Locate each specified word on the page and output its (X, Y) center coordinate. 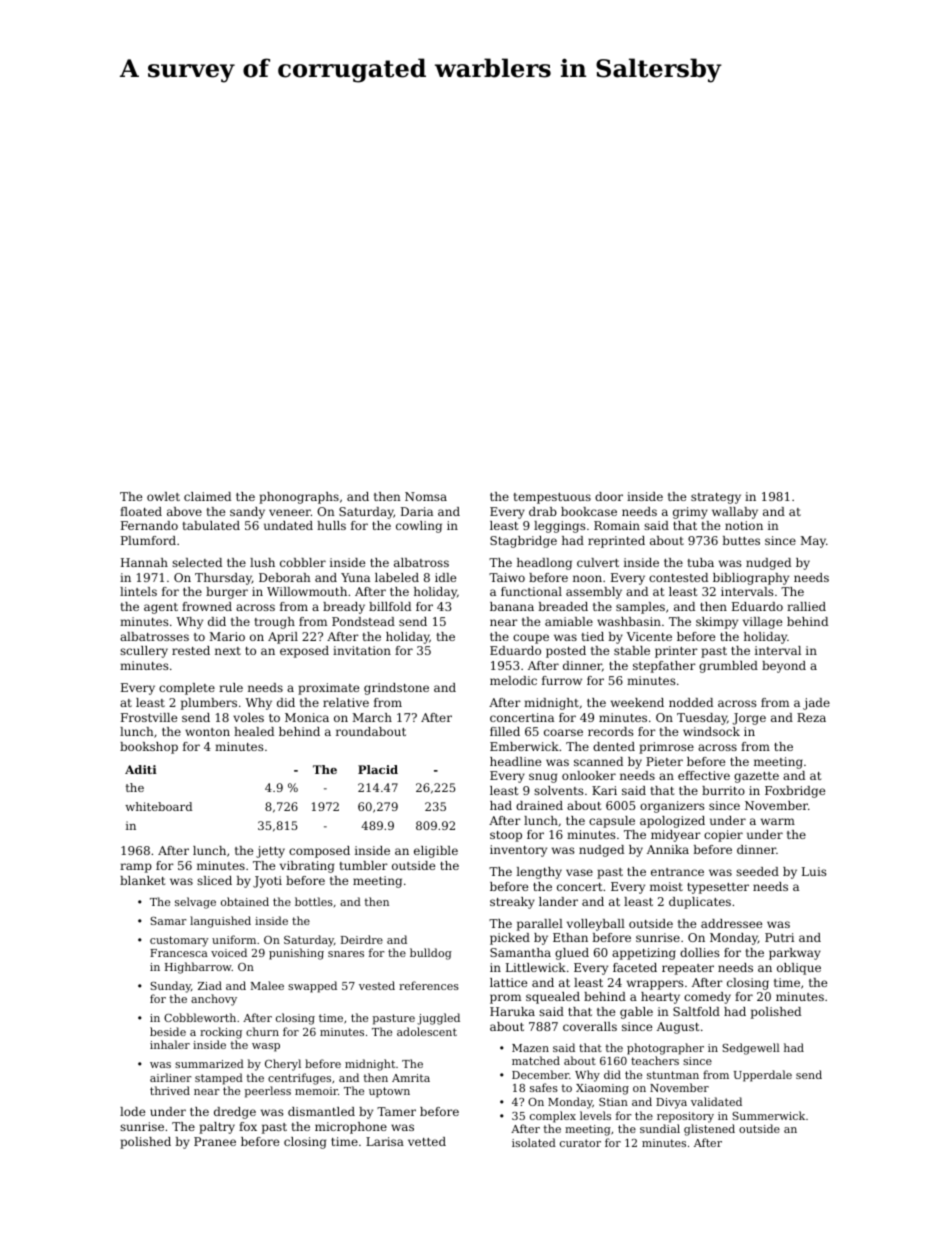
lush (262, 562)
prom (505, 999)
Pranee (215, 1141)
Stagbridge (523, 542)
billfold (390, 606)
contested (678, 577)
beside (168, 1031)
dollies (700, 952)
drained (539, 805)
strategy (716, 498)
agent (161, 608)
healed (254, 731)
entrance (677, 872)
